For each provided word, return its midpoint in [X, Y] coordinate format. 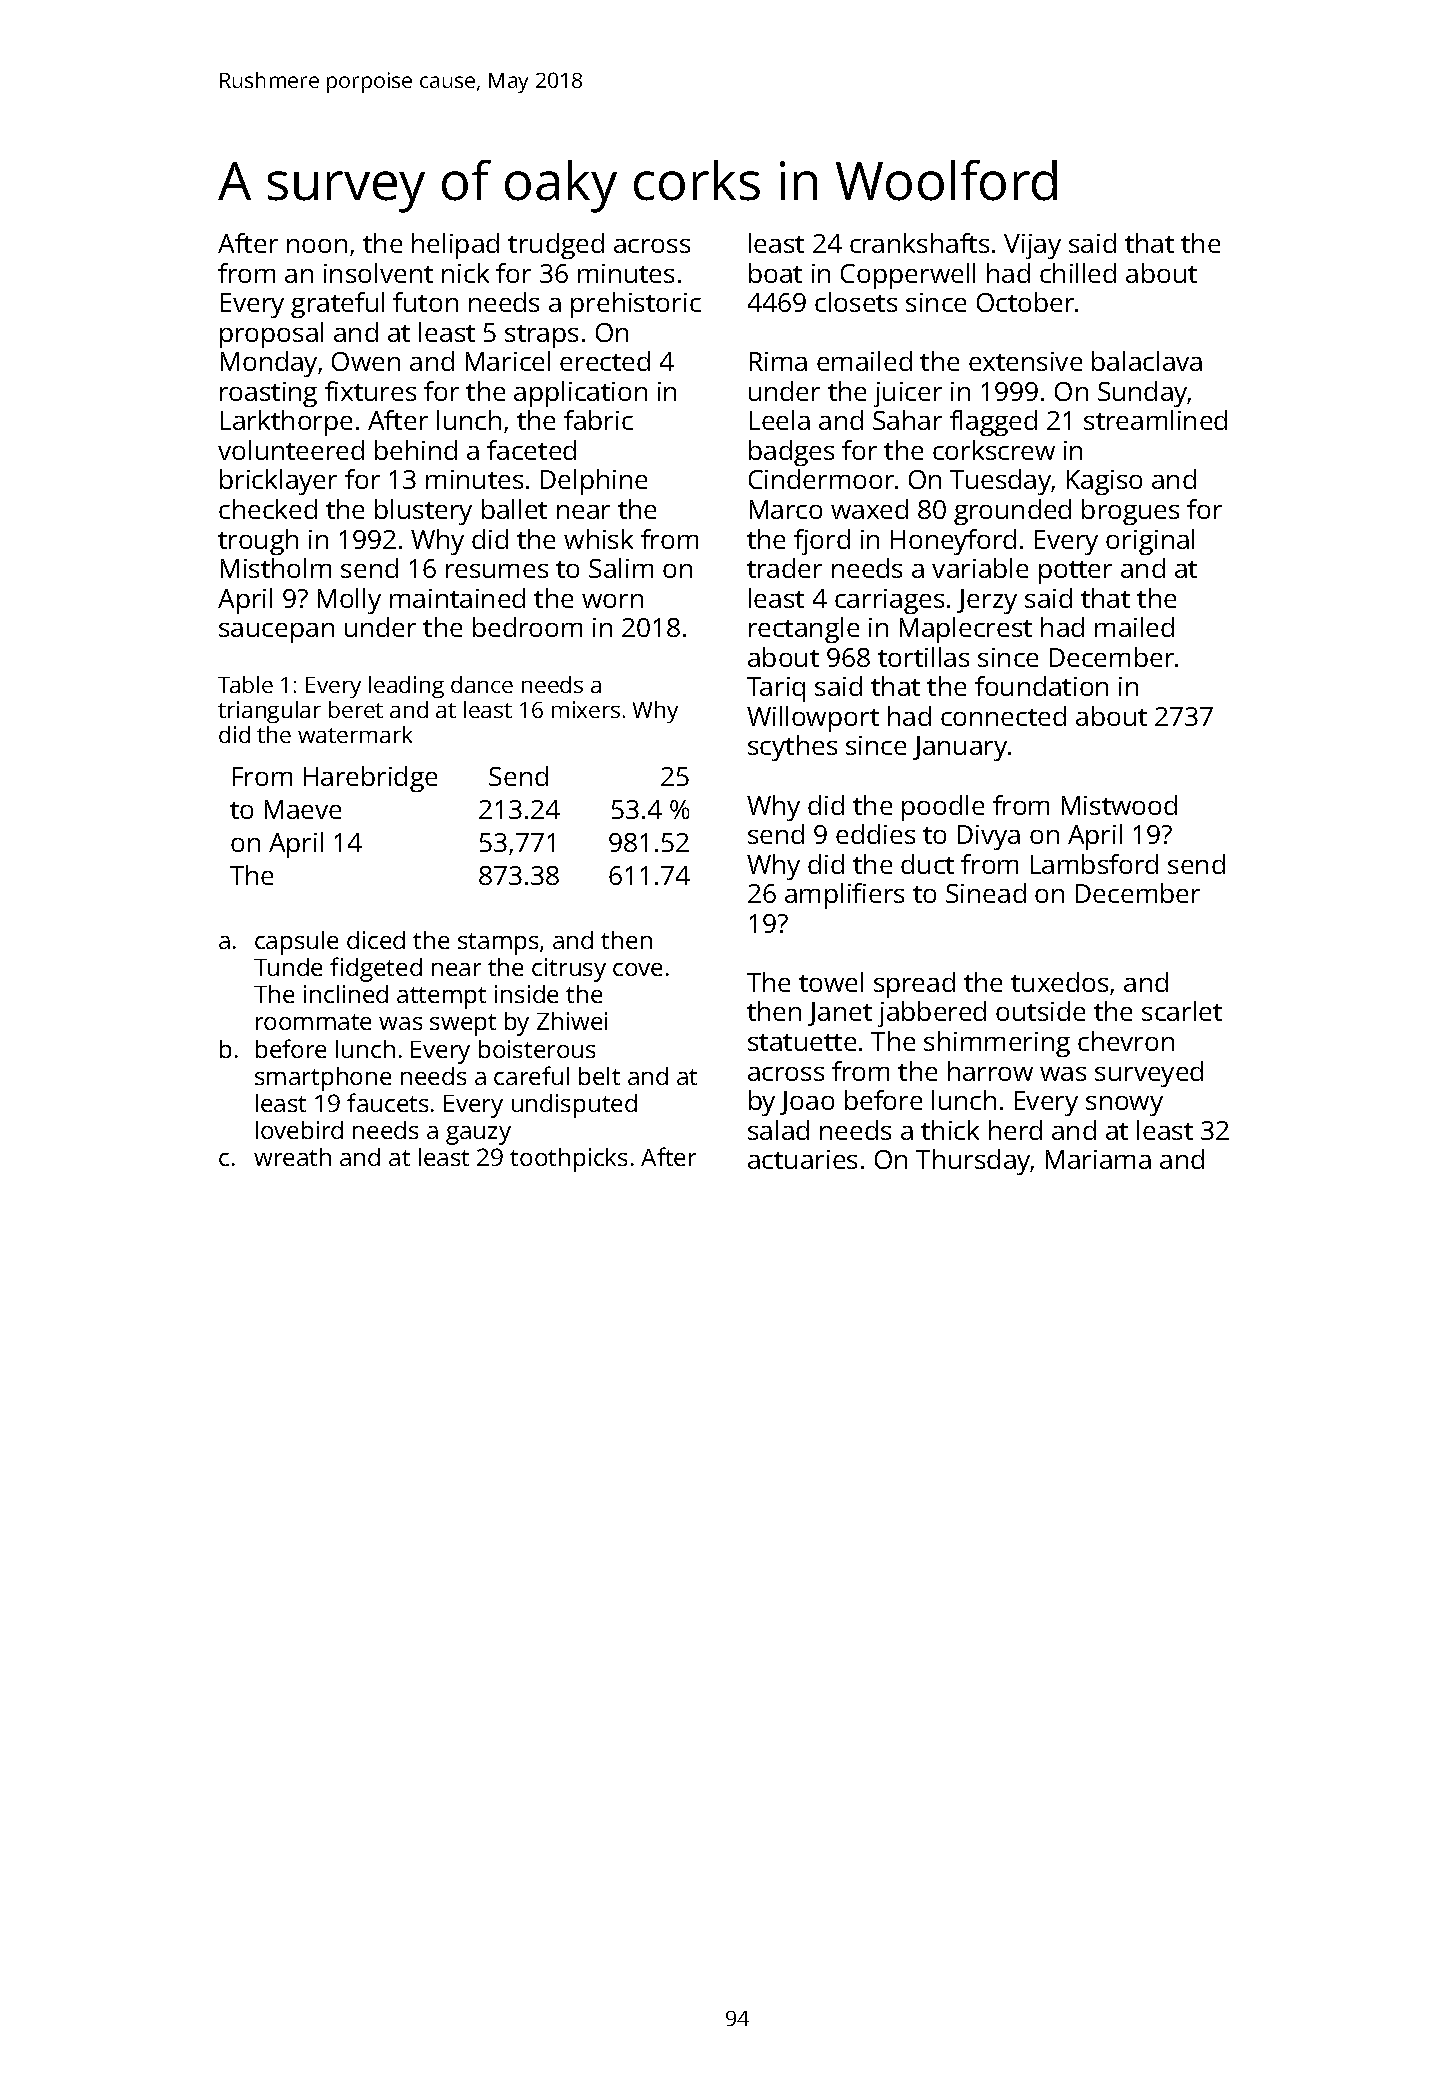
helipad [455, 246]
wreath [292, 1157]
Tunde [288, 967]
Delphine [594, 482]
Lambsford [1094, 864]
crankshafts [919, 243]
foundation [1041, 686]
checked [268, 509]
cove [637, 969]
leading [406, 687]
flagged [993, 423]
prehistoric [636, 305]
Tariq [776, 689]
